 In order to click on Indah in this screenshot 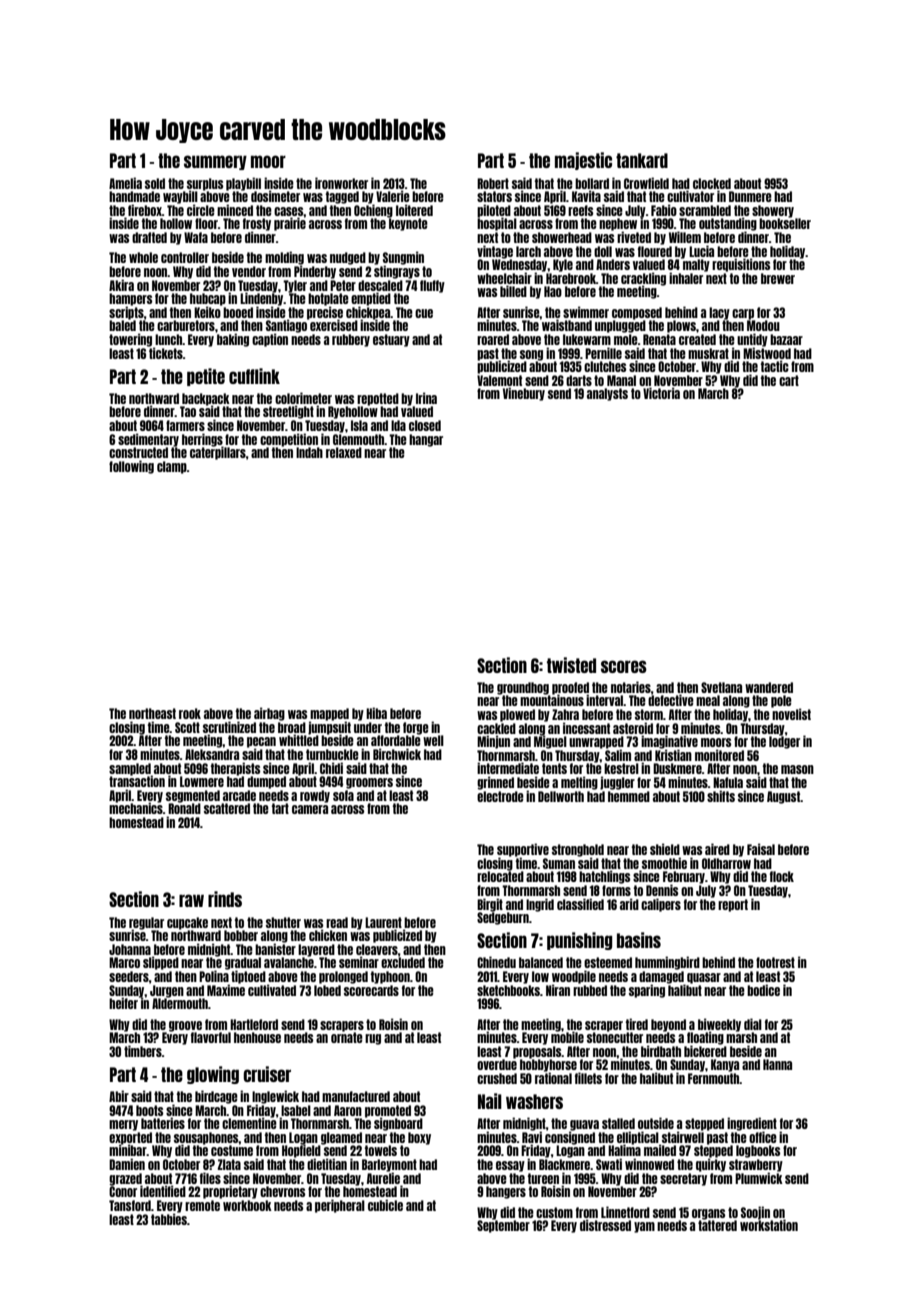, I will do `click(309, 452)`.
